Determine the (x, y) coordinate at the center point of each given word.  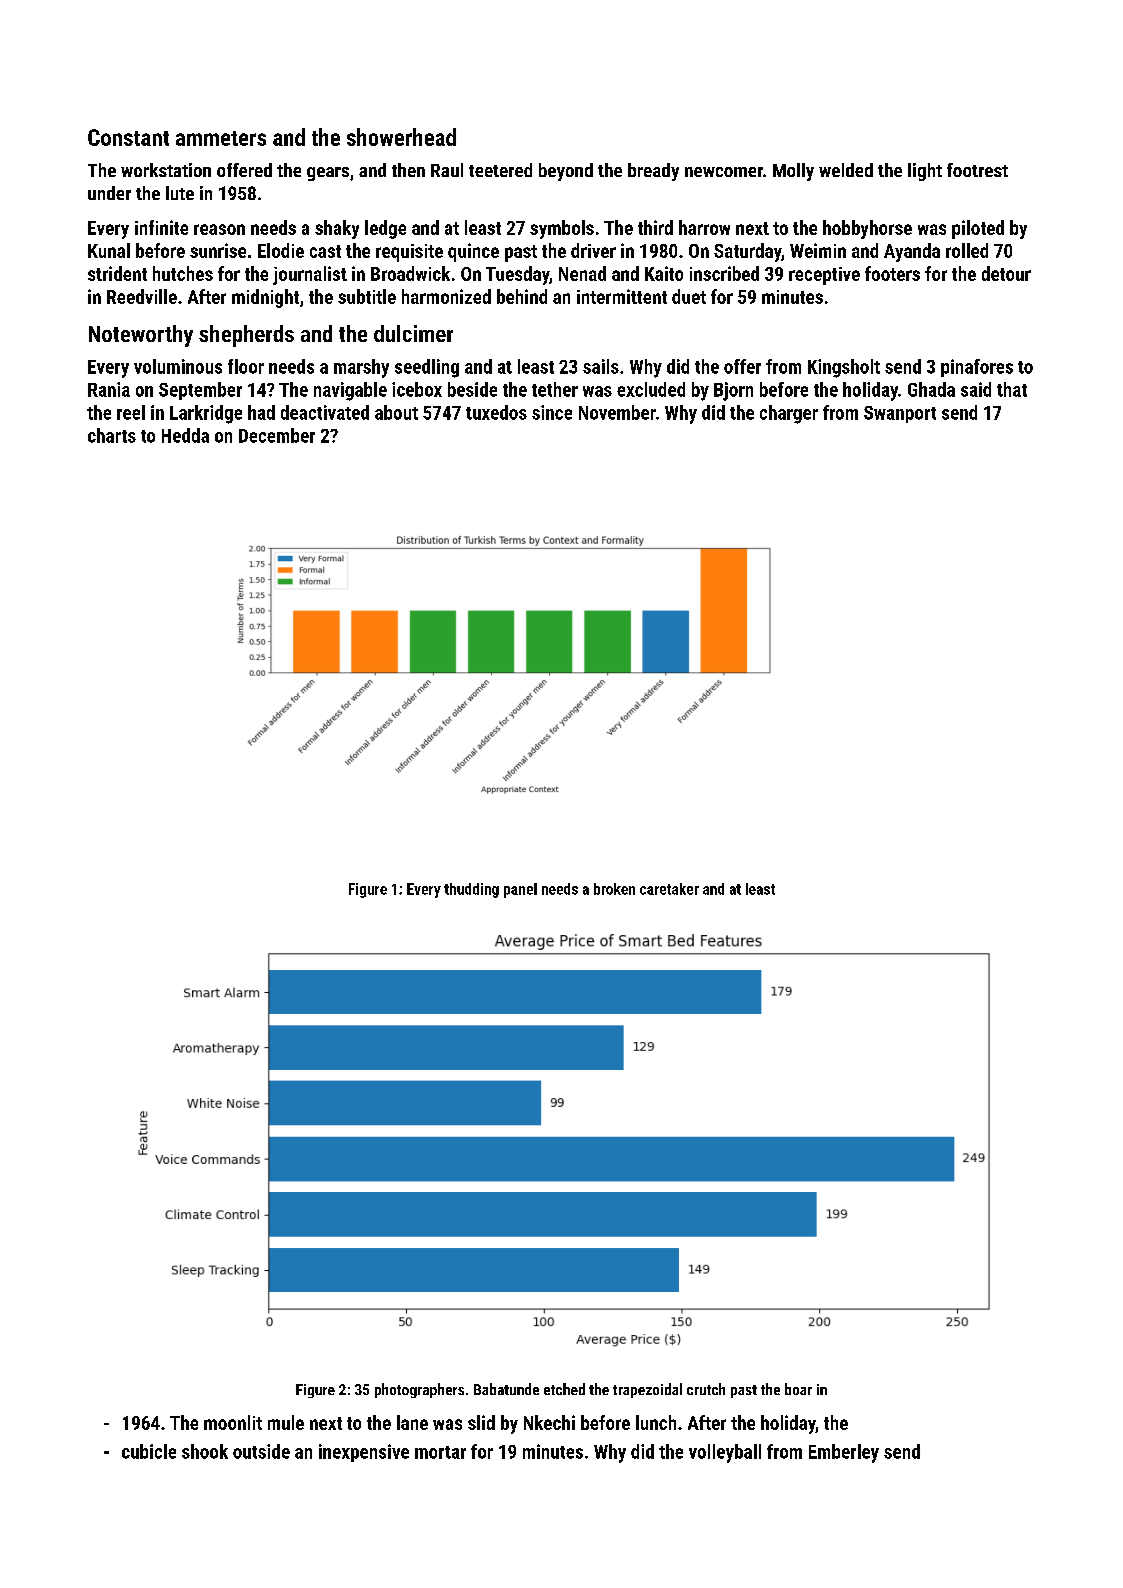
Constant (128, 137)
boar (798, 1389)
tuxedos (496, 412)
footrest (977, 170)
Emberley (844, 1453)
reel (131, 412)
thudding (471, 890)
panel (520, 890)
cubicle (149, 1451)
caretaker (669, 889)
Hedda (185, 435)
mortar (440, 1452)
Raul (447, 170)
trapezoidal (647, 1390)
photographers (419, 1390)
